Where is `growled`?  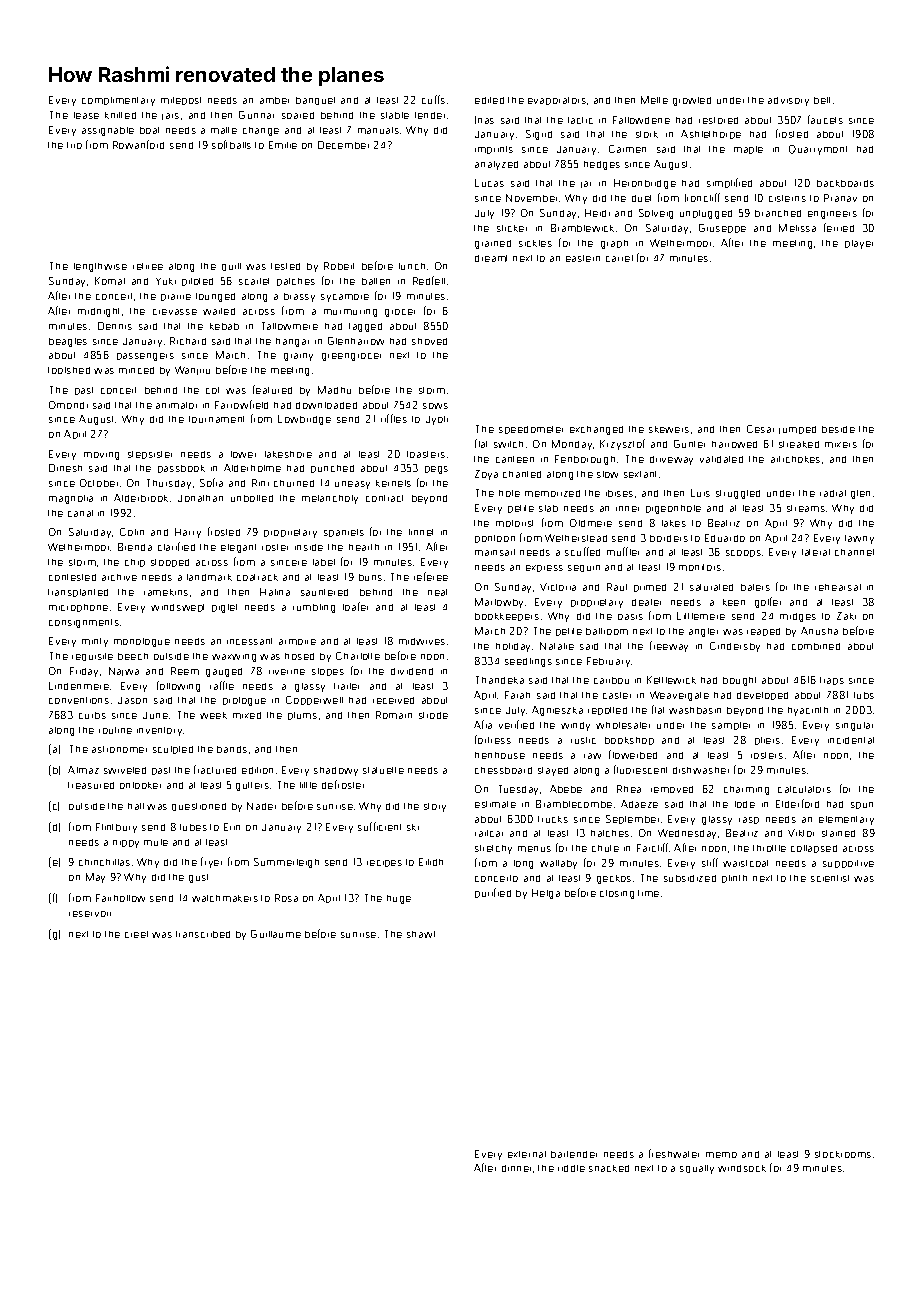 growled is located at coordinates (692, 101).
